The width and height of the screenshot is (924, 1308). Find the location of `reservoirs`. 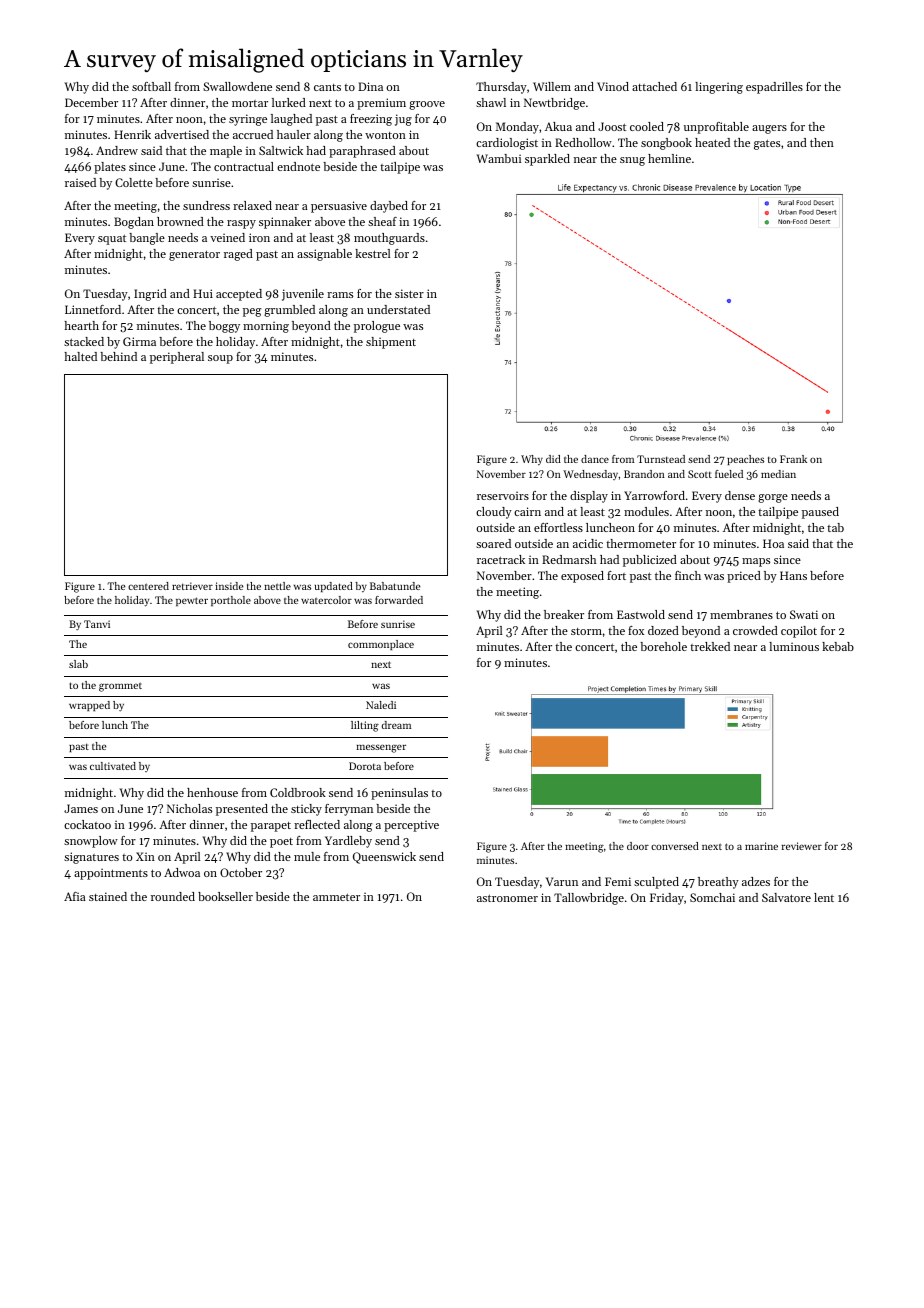

reservoirs is located at coordinates (503, 495).
